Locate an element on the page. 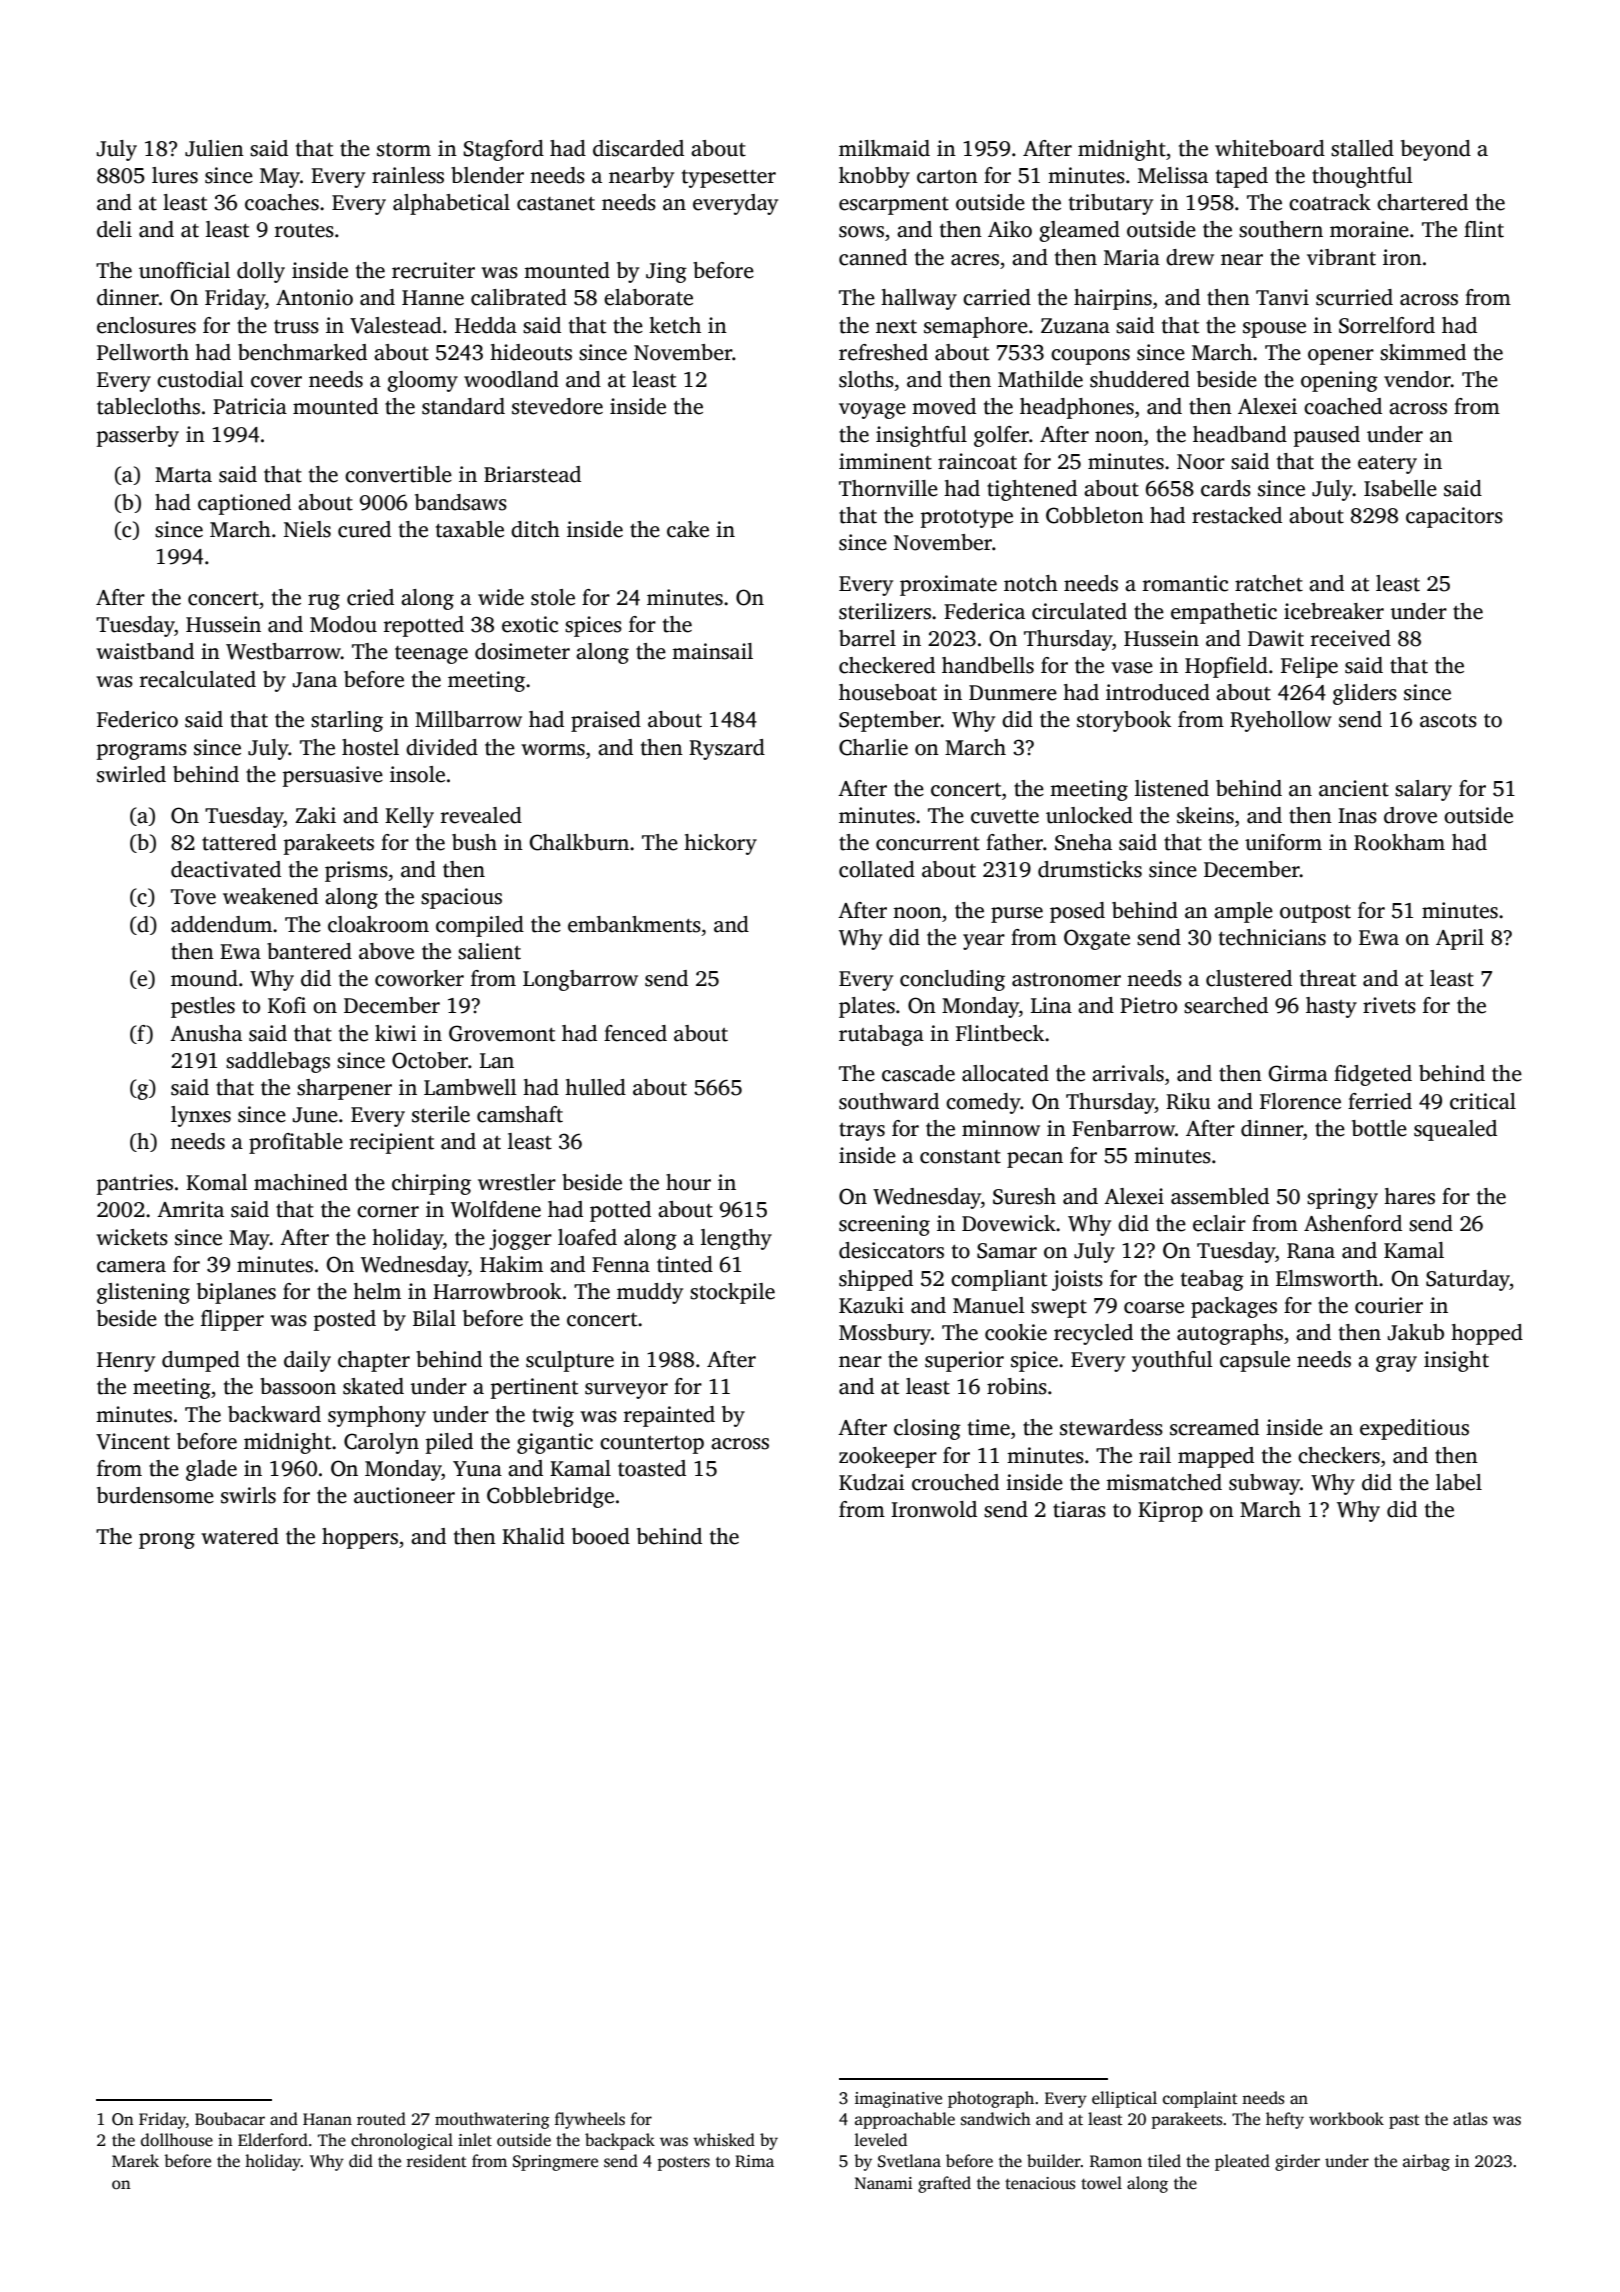 Image resolution: width=1620 pixels, height=2292 pixels. booed is located at coordinates (601, 1536).
